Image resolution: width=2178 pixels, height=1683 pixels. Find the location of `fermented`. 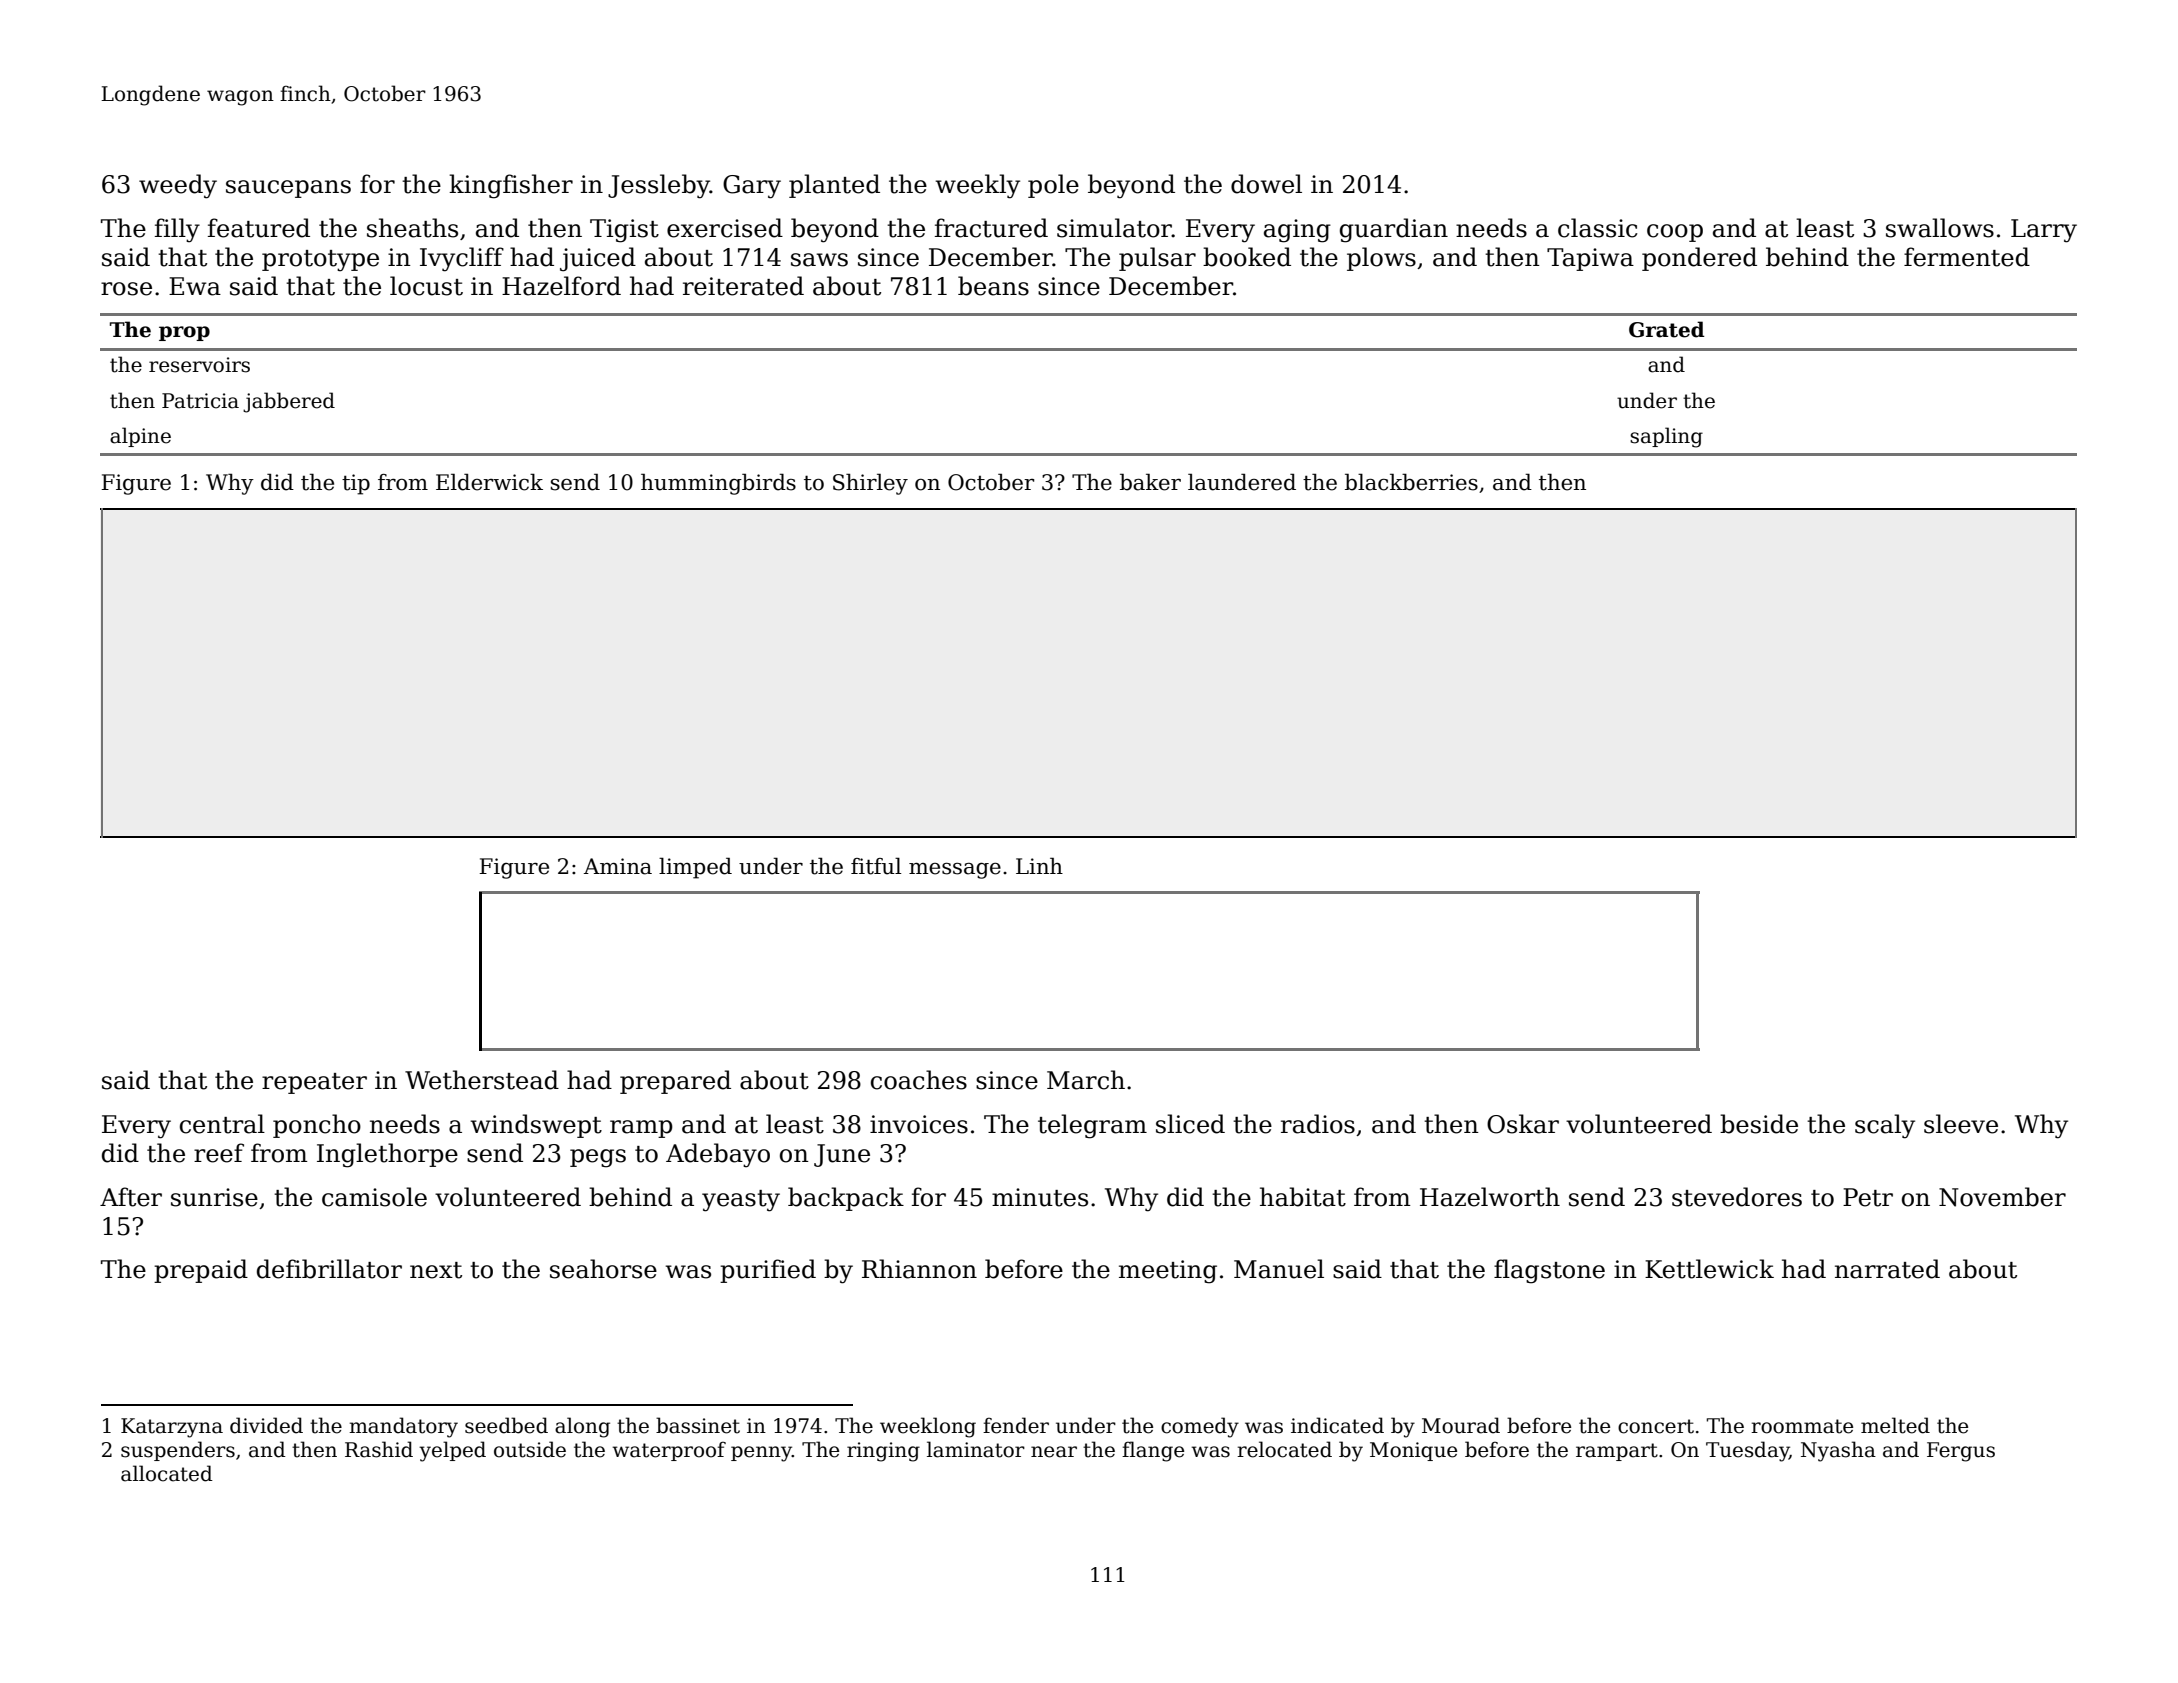

fermented is located at coordinates (1967, 257).
